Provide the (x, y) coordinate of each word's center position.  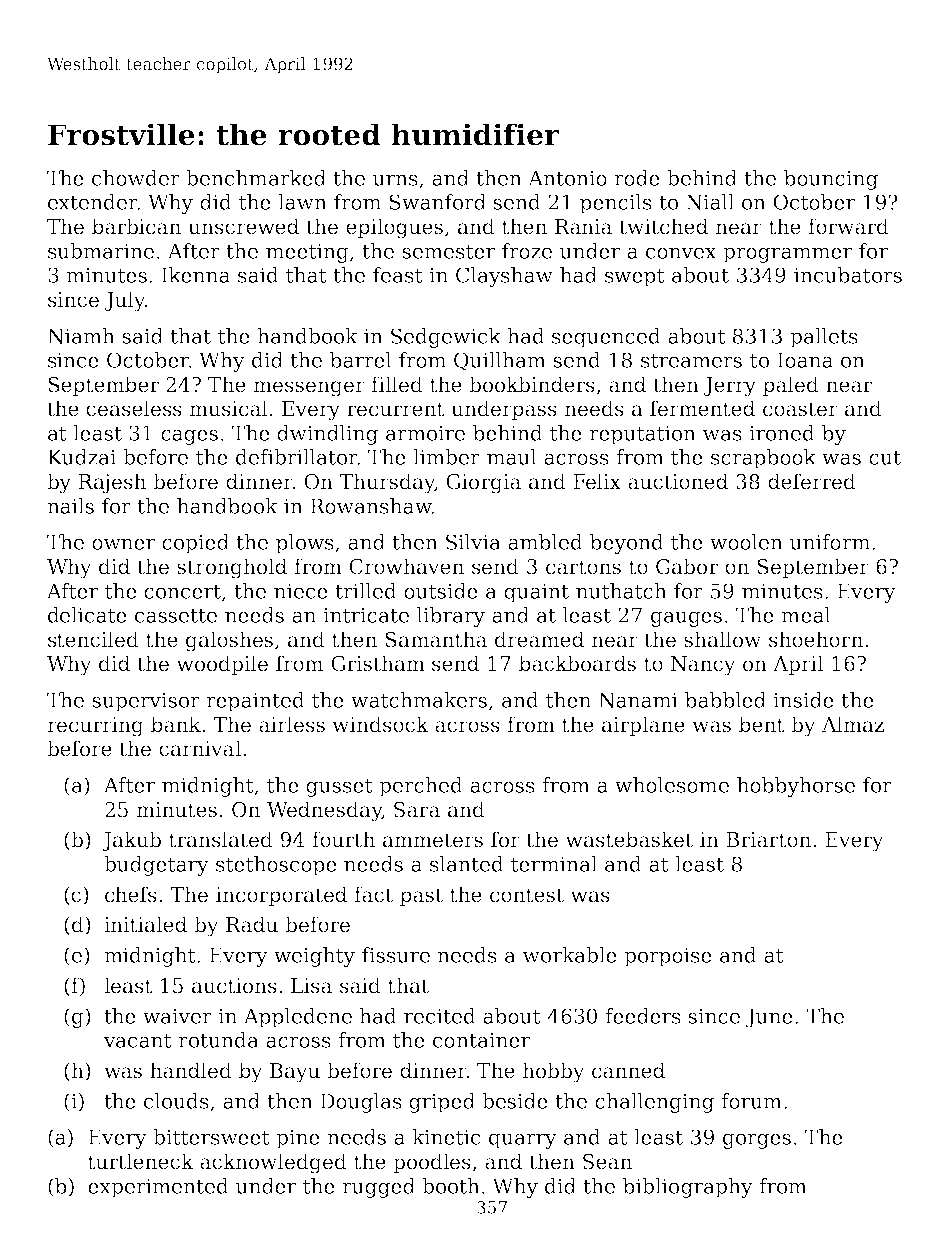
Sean (607, 1162)
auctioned (678, 481)
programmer (787, 255)
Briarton (768, 840)
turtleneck (141, 1161)
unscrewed (243, 226)
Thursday (386, 483)
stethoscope (276, 866)
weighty (314, 957)
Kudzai (82, 457)
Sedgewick (446, 338)
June (769, 1018)
